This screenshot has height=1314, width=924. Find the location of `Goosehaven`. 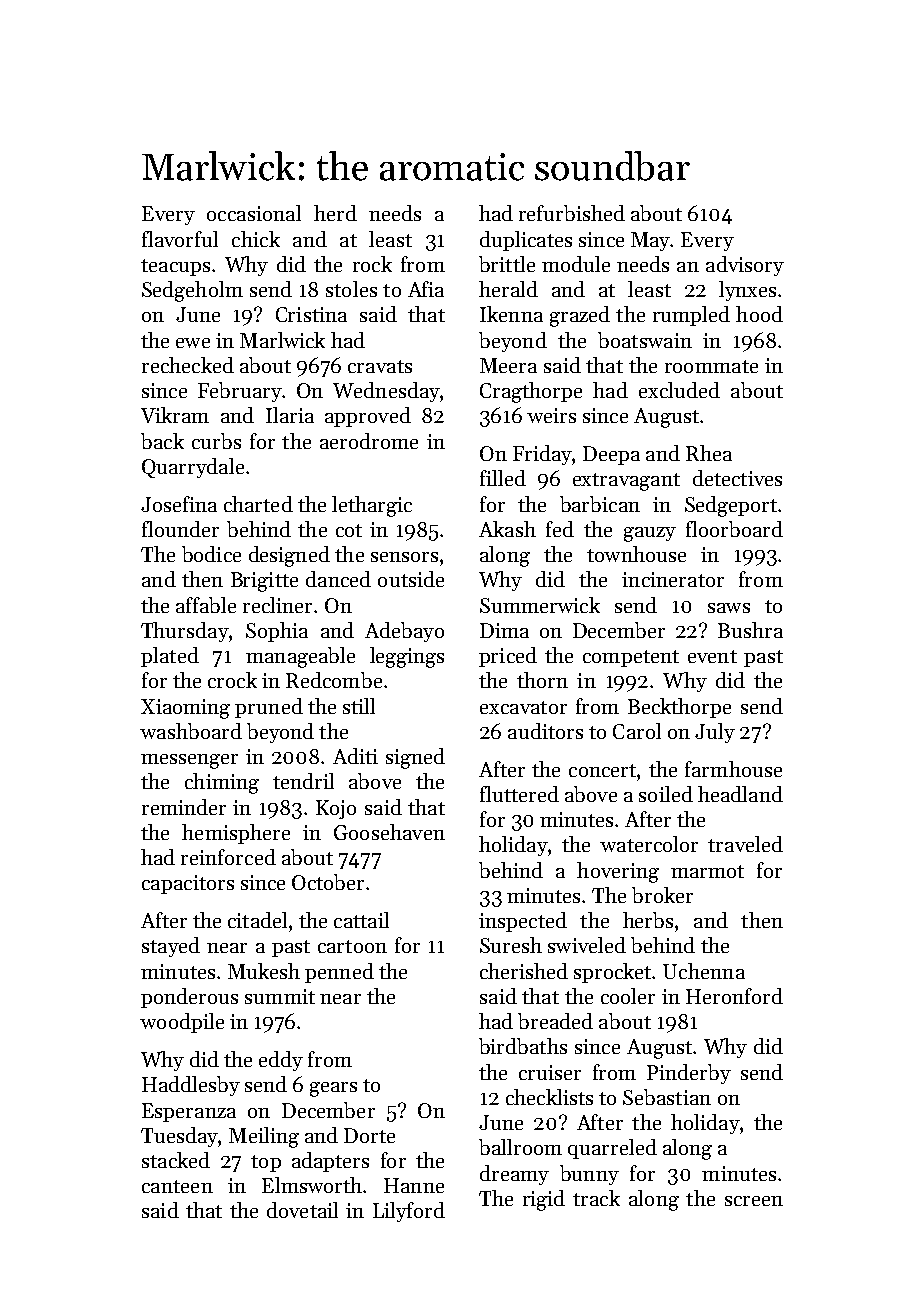

Goosehaven is located at coordinates (389, 832).
